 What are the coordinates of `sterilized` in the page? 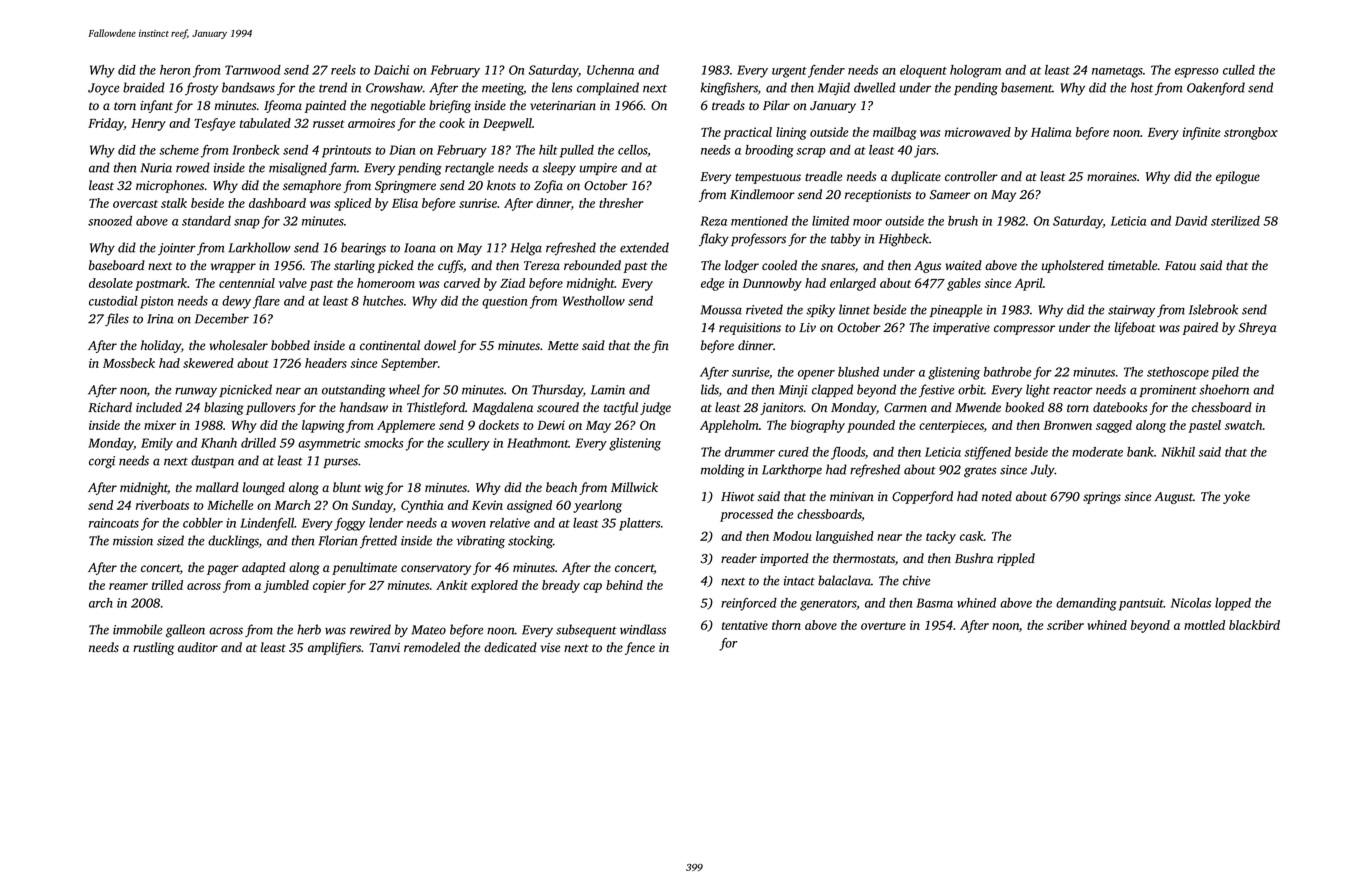 It's located at (1235, 221).
